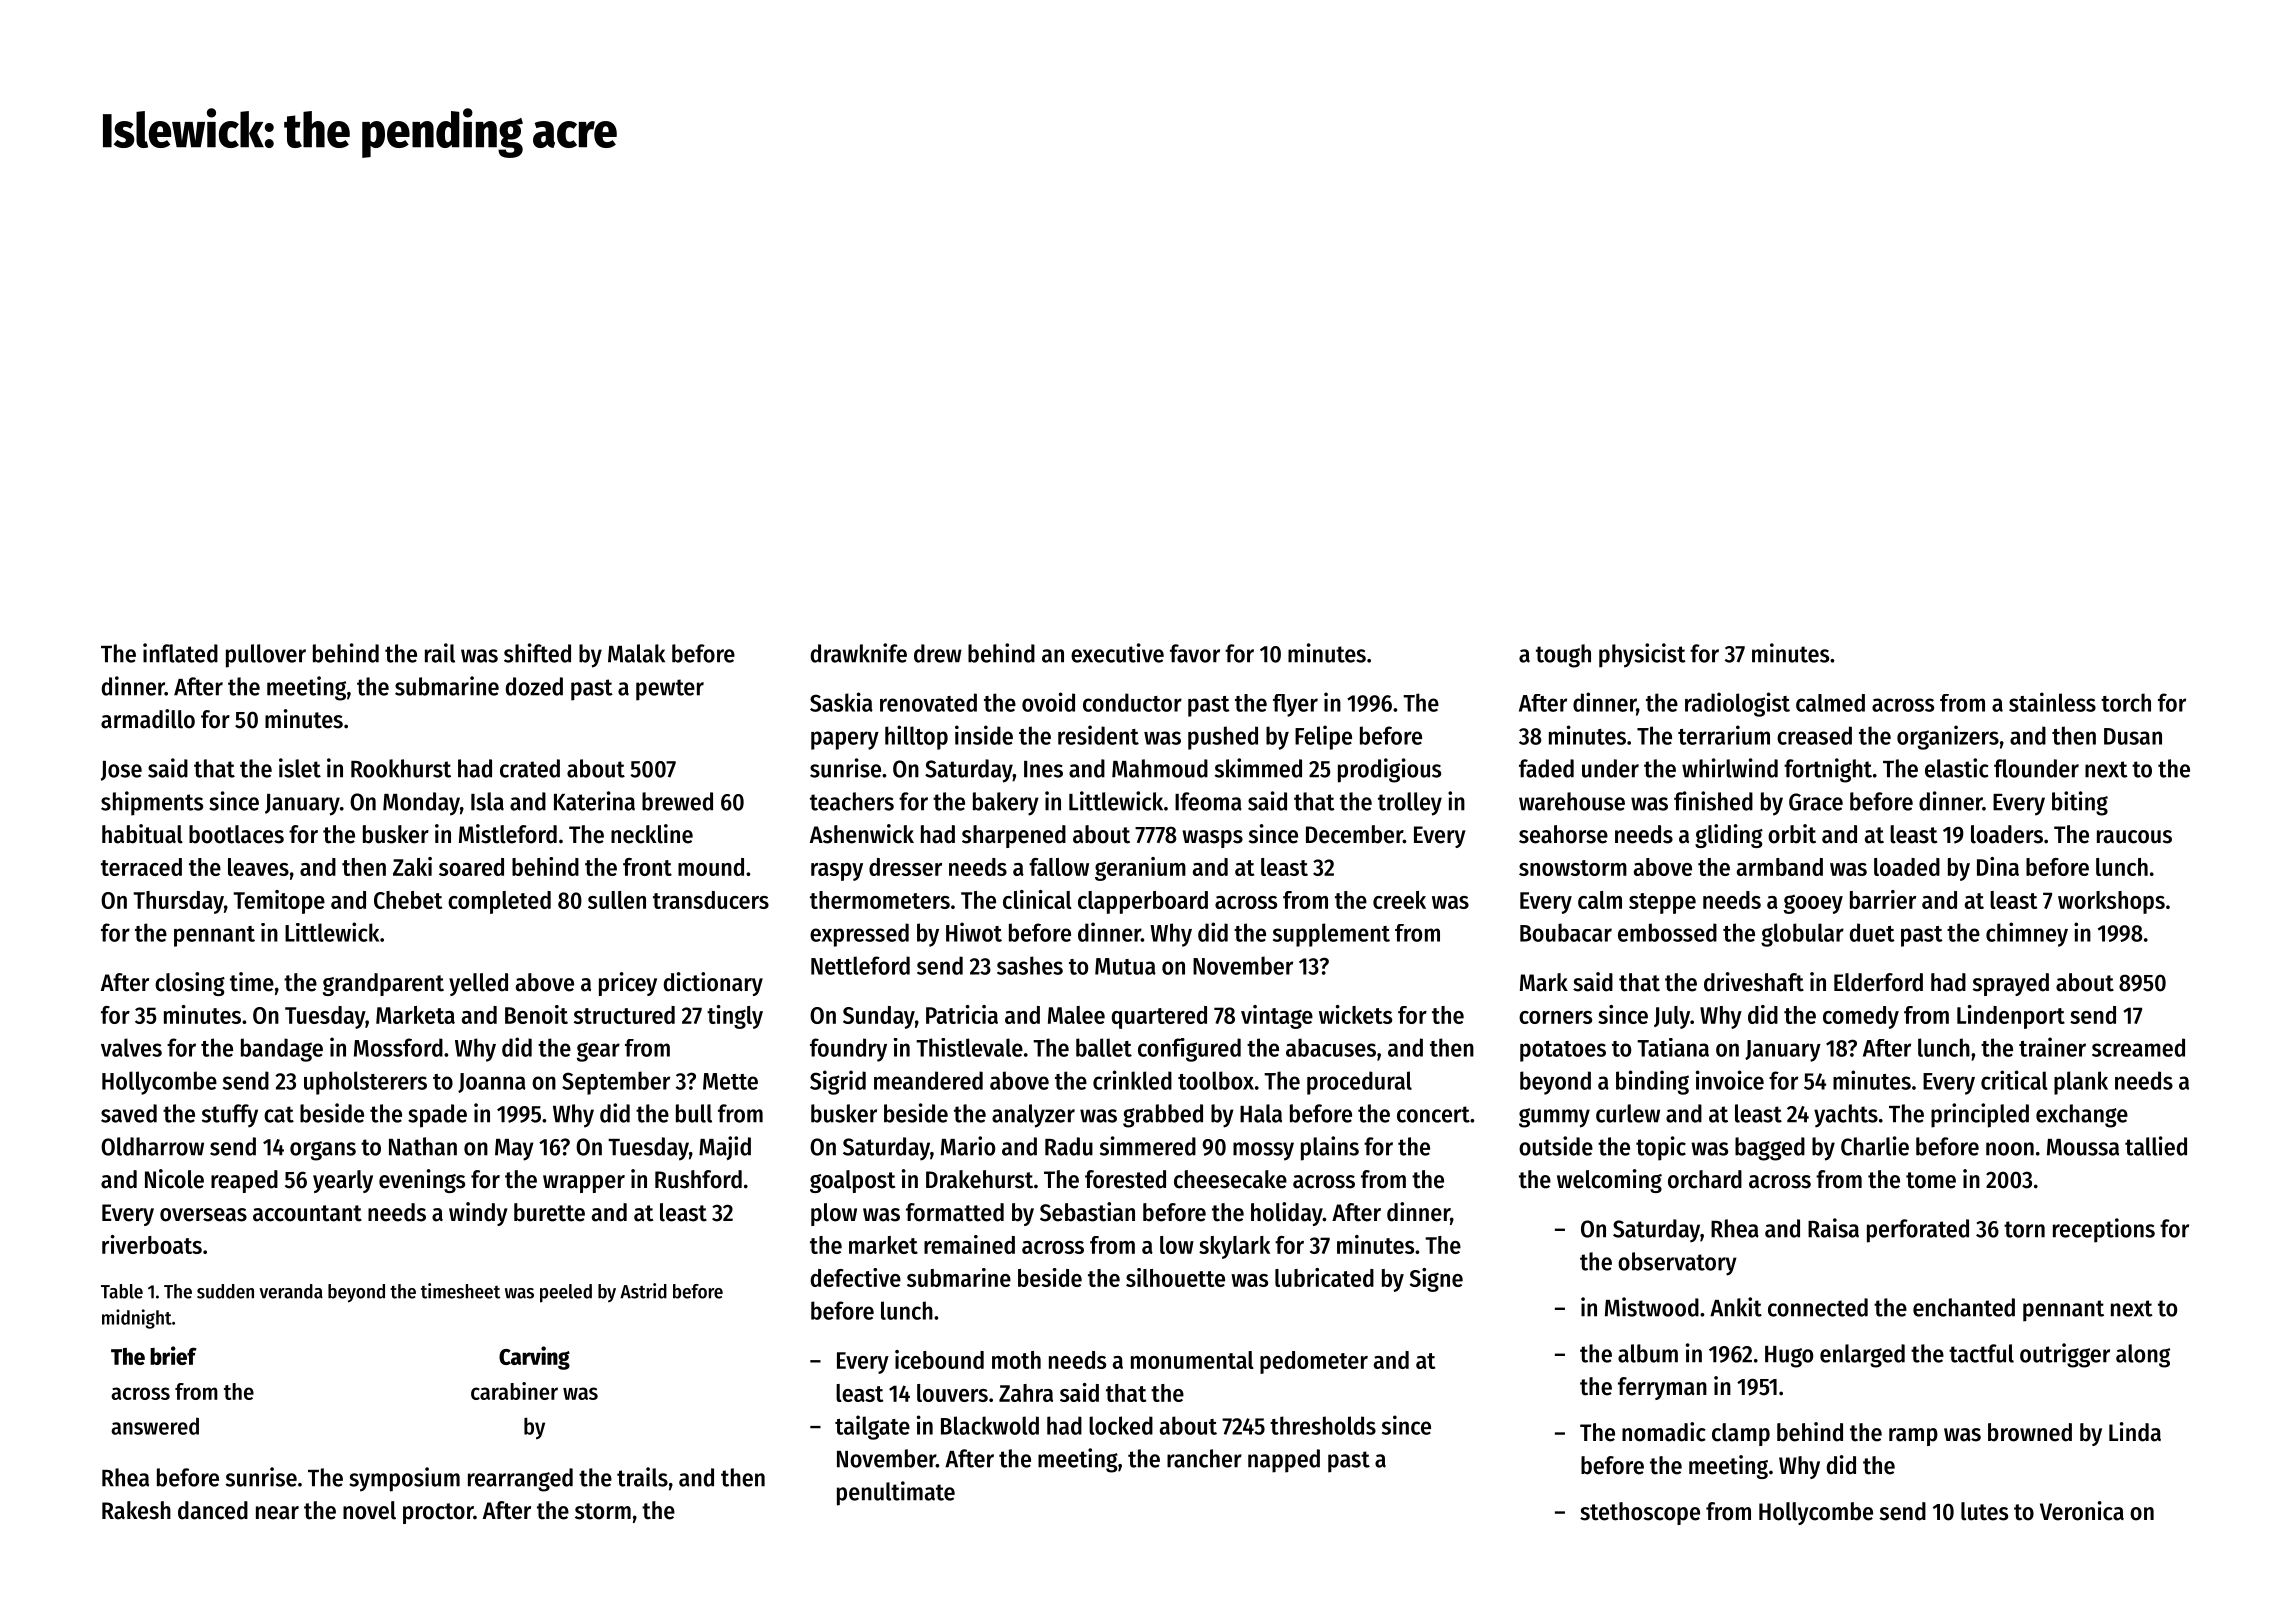 This document has height=1620, width=2292. What do you see at coordinates (178, 902) in the document?
I see `Thursday` at bounding box center [178, 902].
